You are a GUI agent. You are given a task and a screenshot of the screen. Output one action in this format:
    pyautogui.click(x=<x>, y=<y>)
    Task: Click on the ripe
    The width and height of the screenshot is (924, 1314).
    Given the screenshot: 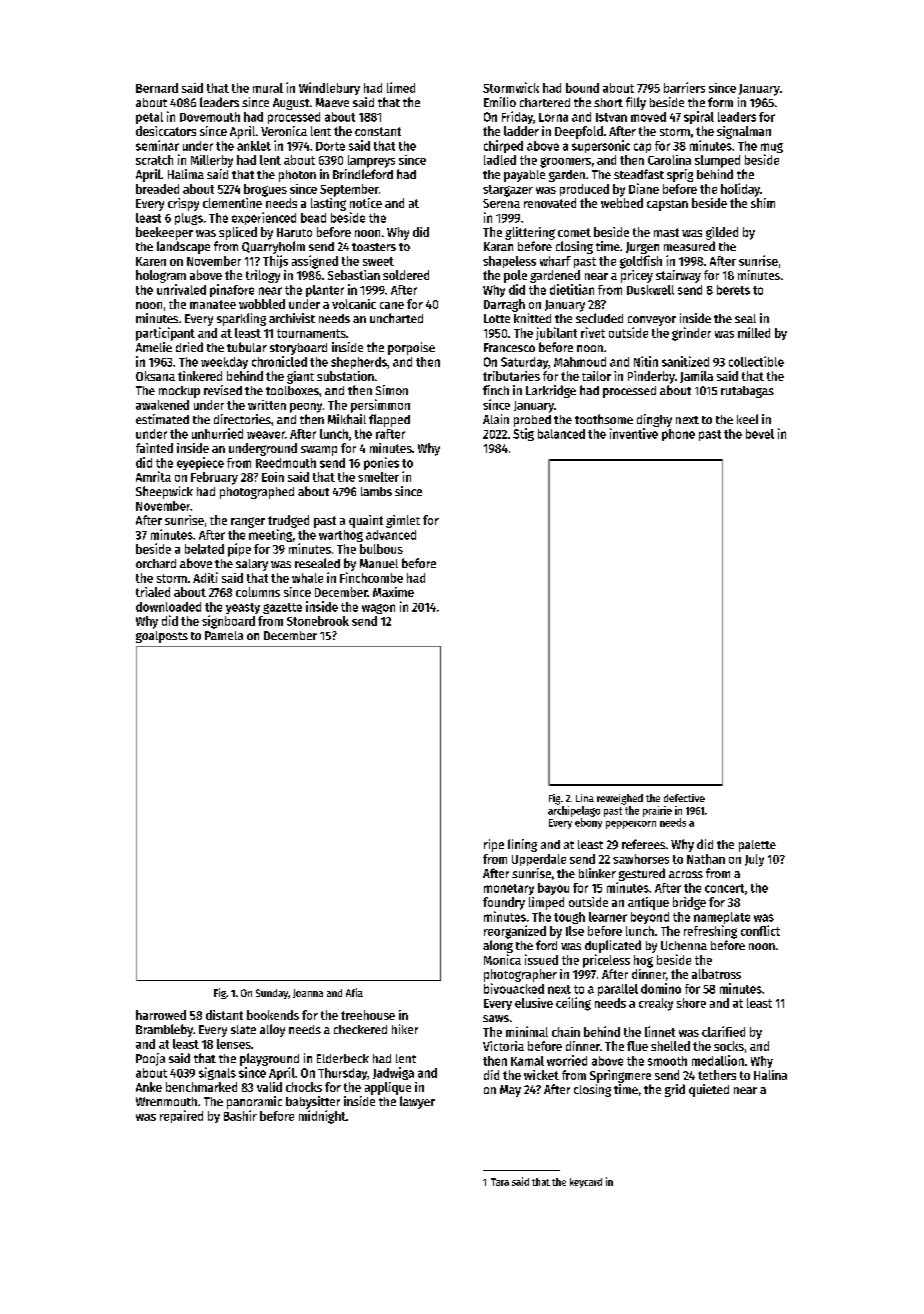 What is the action you would take?
    pyautogui.click(x=494, y=845)
